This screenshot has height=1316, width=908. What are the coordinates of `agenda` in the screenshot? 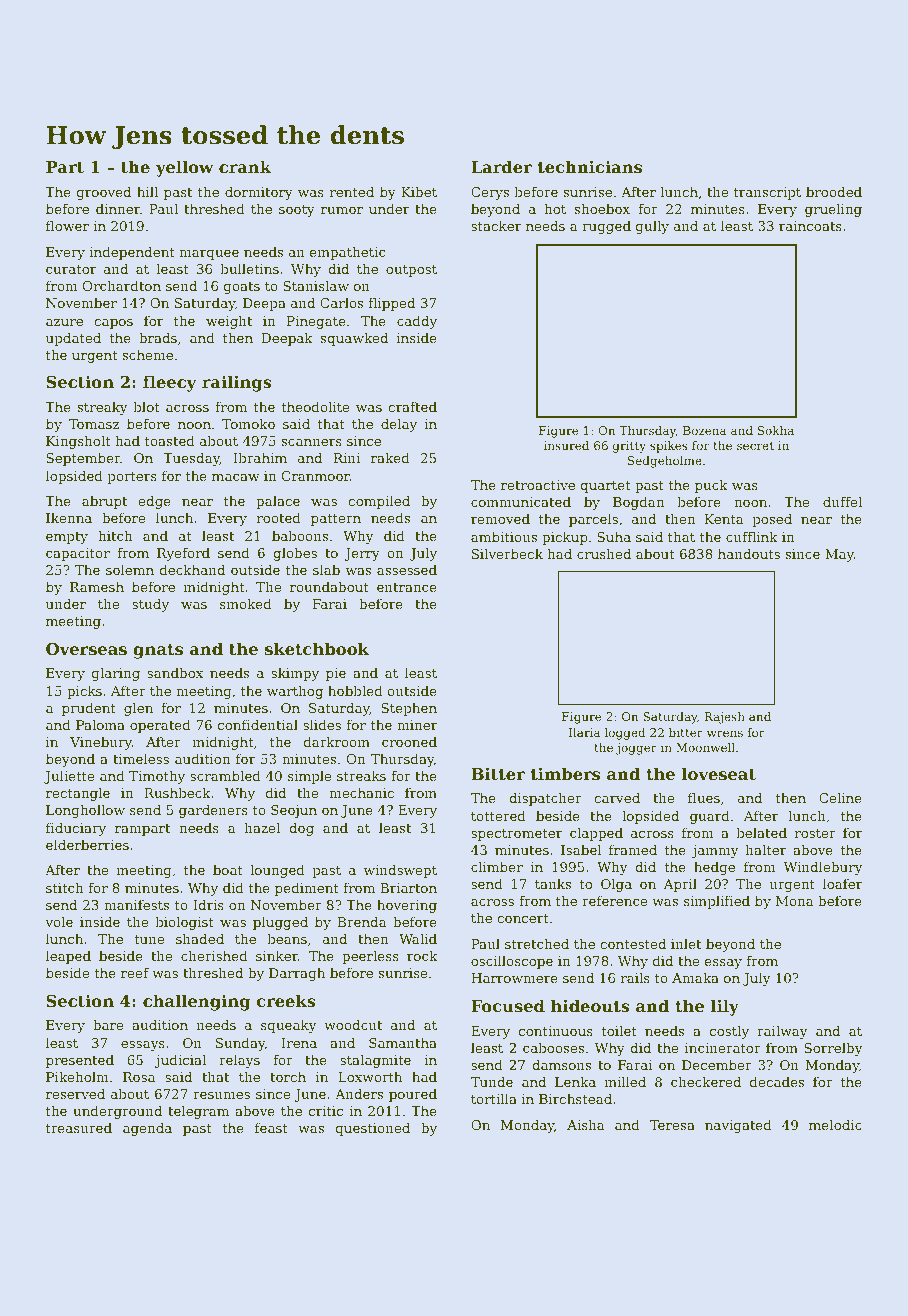 It's located at (147, 1129).
